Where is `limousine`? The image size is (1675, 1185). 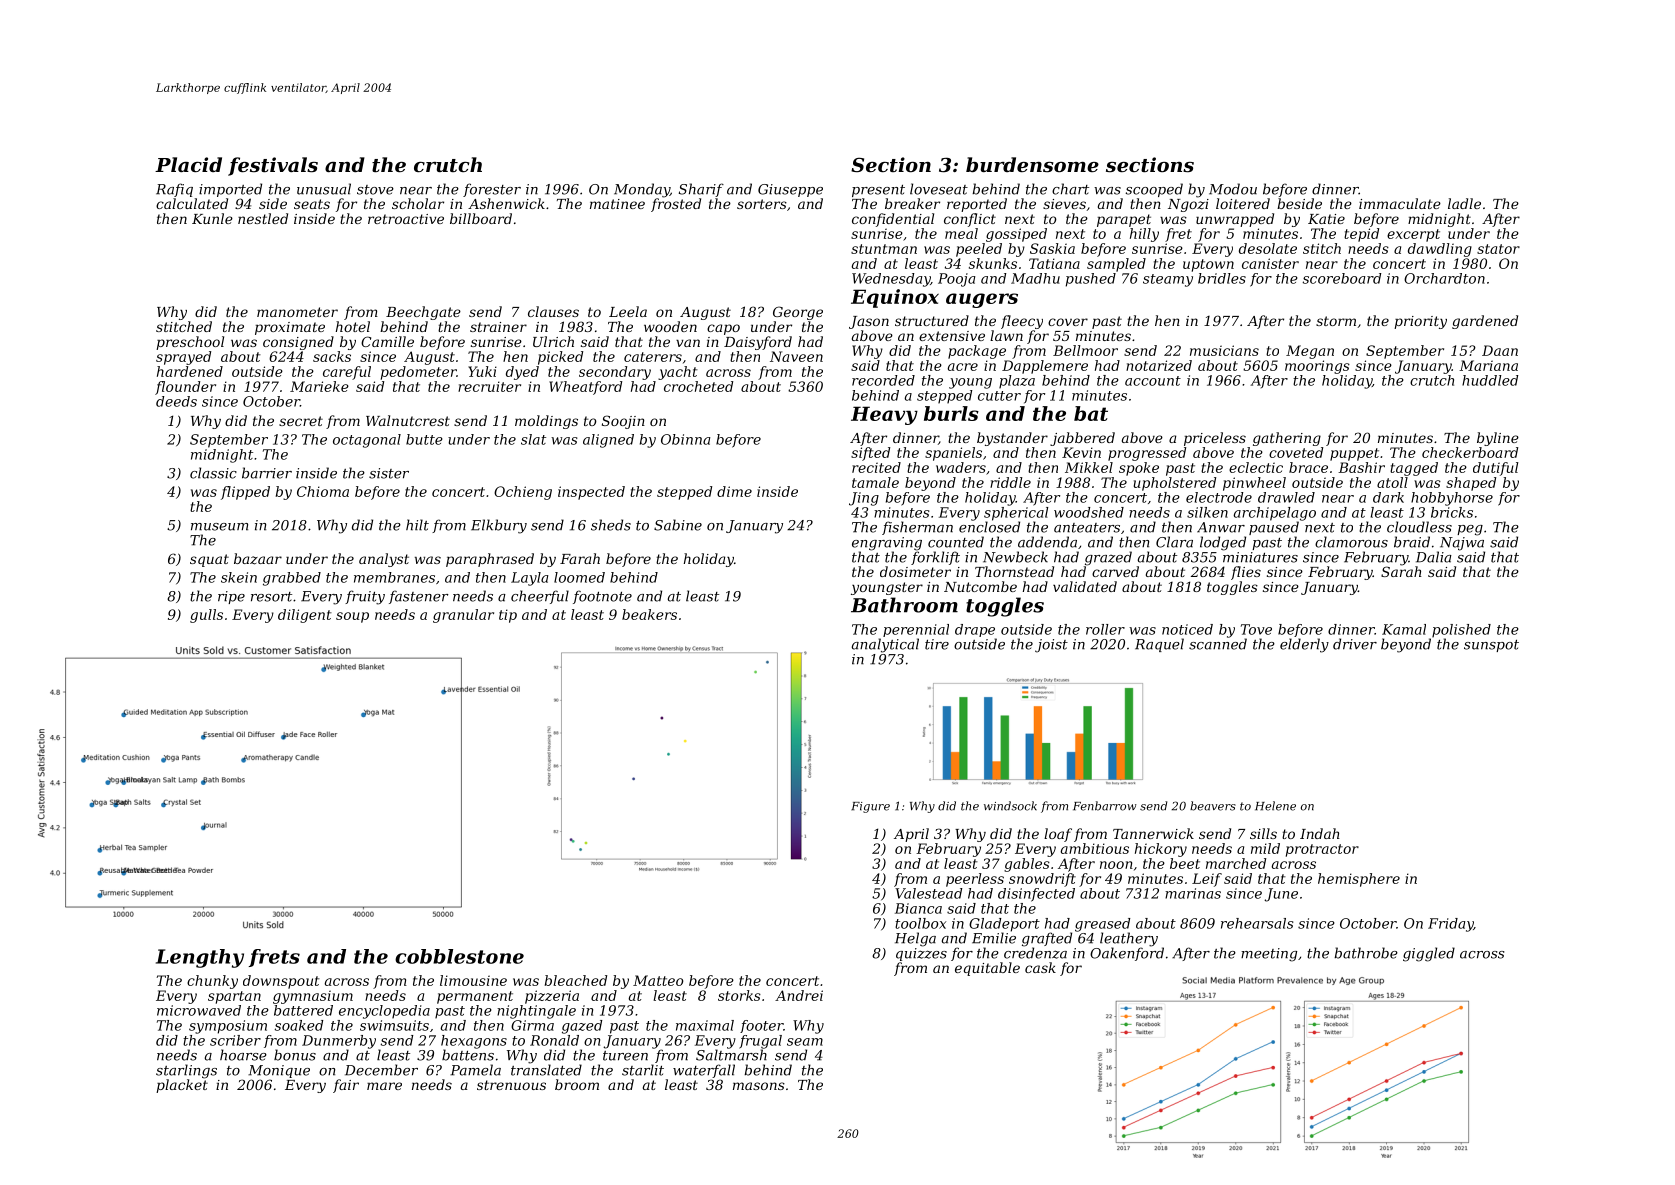 limousine is located at coordinates (473, 980).
